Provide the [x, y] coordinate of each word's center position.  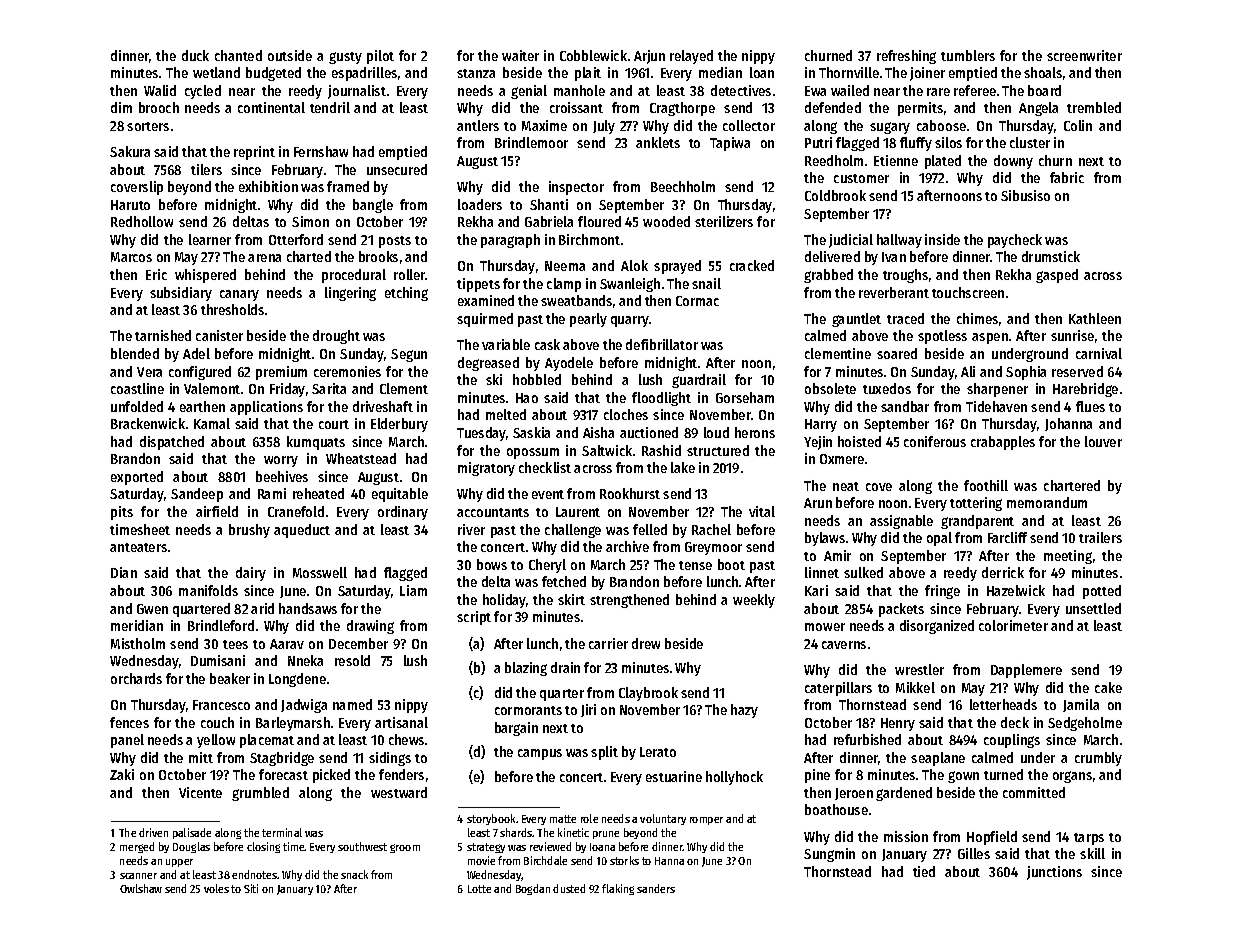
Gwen [152, 609]
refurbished [867, 739]
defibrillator [662, 344]
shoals [1043, 72]
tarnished [163, 335]
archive [627, 546]
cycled [203, 92]
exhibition [268, 186]
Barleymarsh [293, 724]
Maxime [544, 125]
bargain [516, 729]
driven [153, 832]
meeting [1068, 557]
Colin [1078, 125]
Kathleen [1095, 318]
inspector [576, 188]
